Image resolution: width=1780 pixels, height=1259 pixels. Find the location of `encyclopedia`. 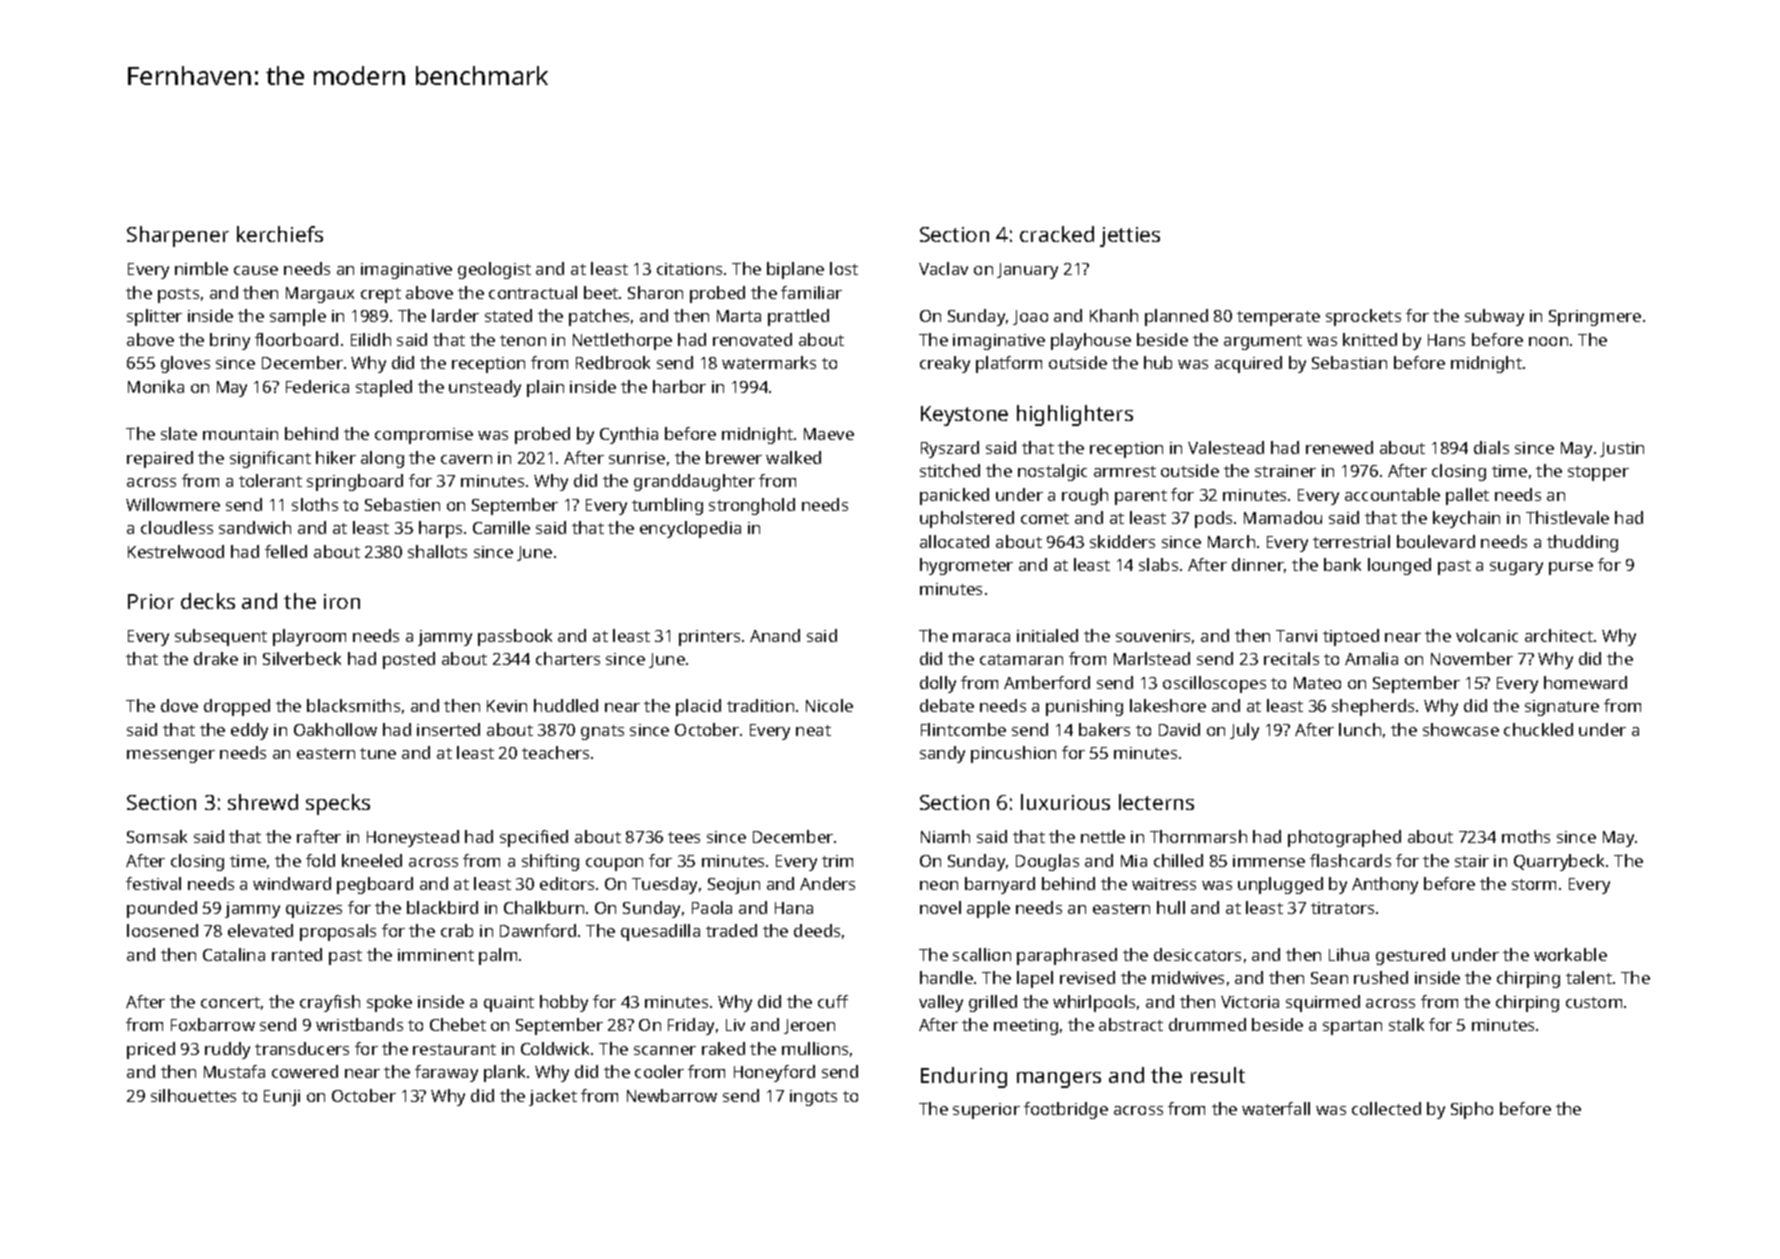

encyclopedia is located at coordinates (690, 529).
